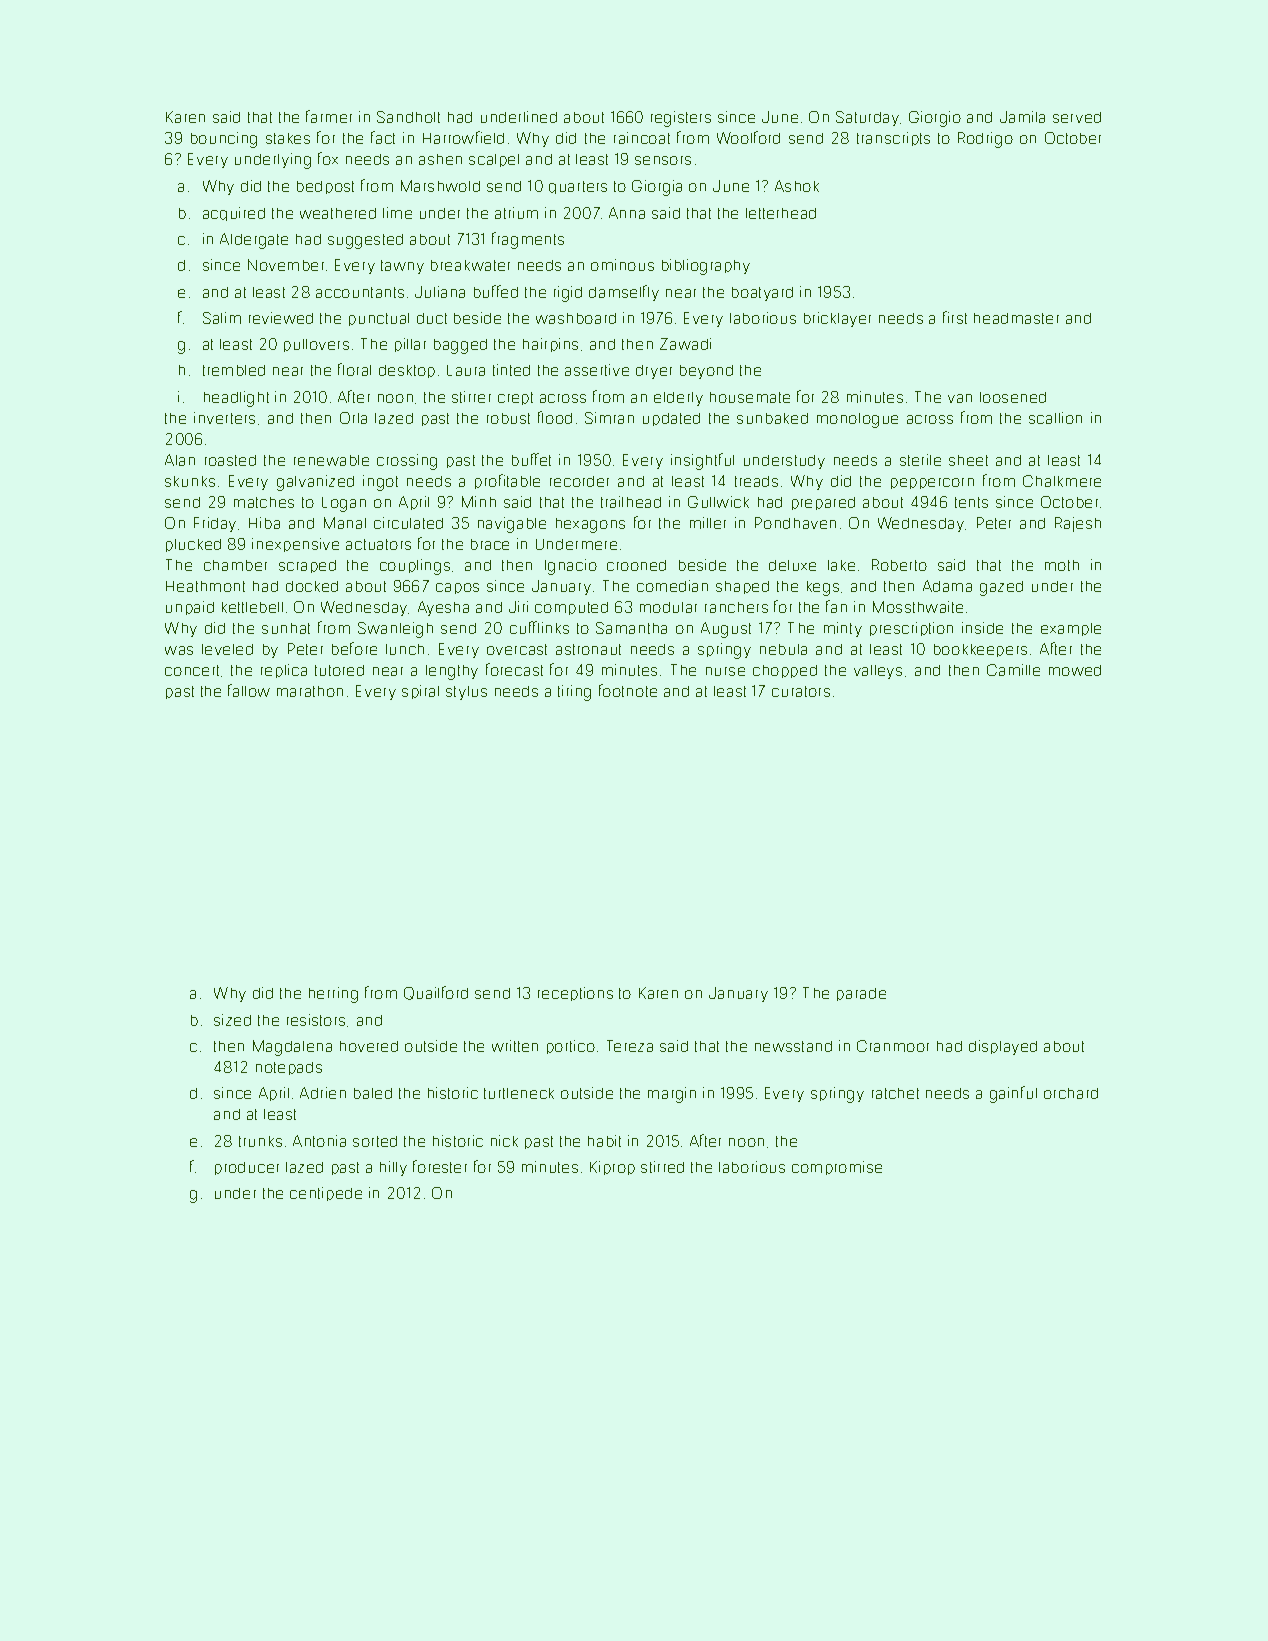 This screenshot has height=1641, width=1268. What do you see at coordinates (224, 140) in the screenshot?
I see `bouncing` at bounding box center [224, 140].
